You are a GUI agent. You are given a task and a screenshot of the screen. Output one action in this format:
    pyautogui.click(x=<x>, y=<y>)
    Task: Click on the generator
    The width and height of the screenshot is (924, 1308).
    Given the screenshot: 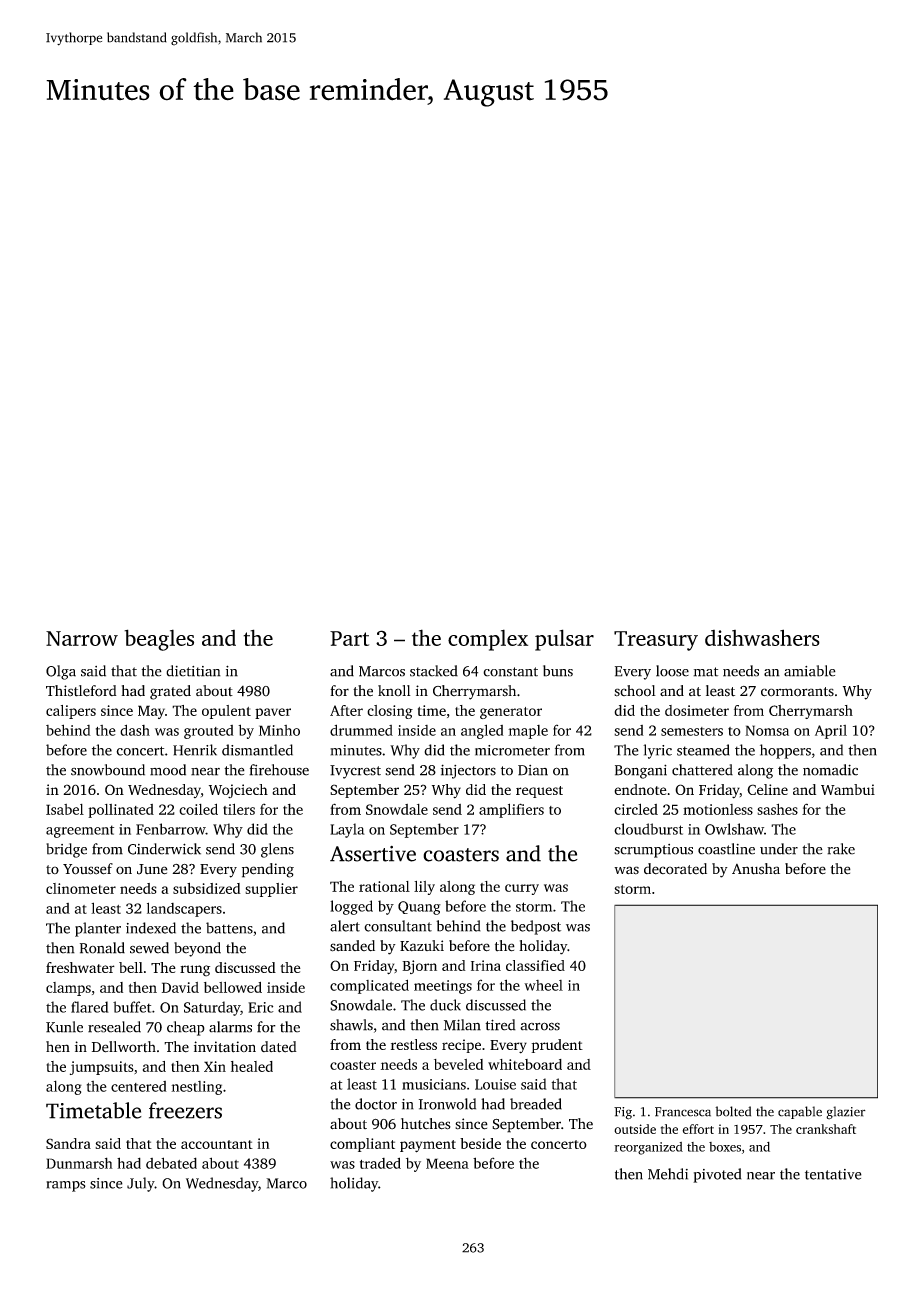 What is the action you would take?
    pyautogui.click(x=511, y=713)
